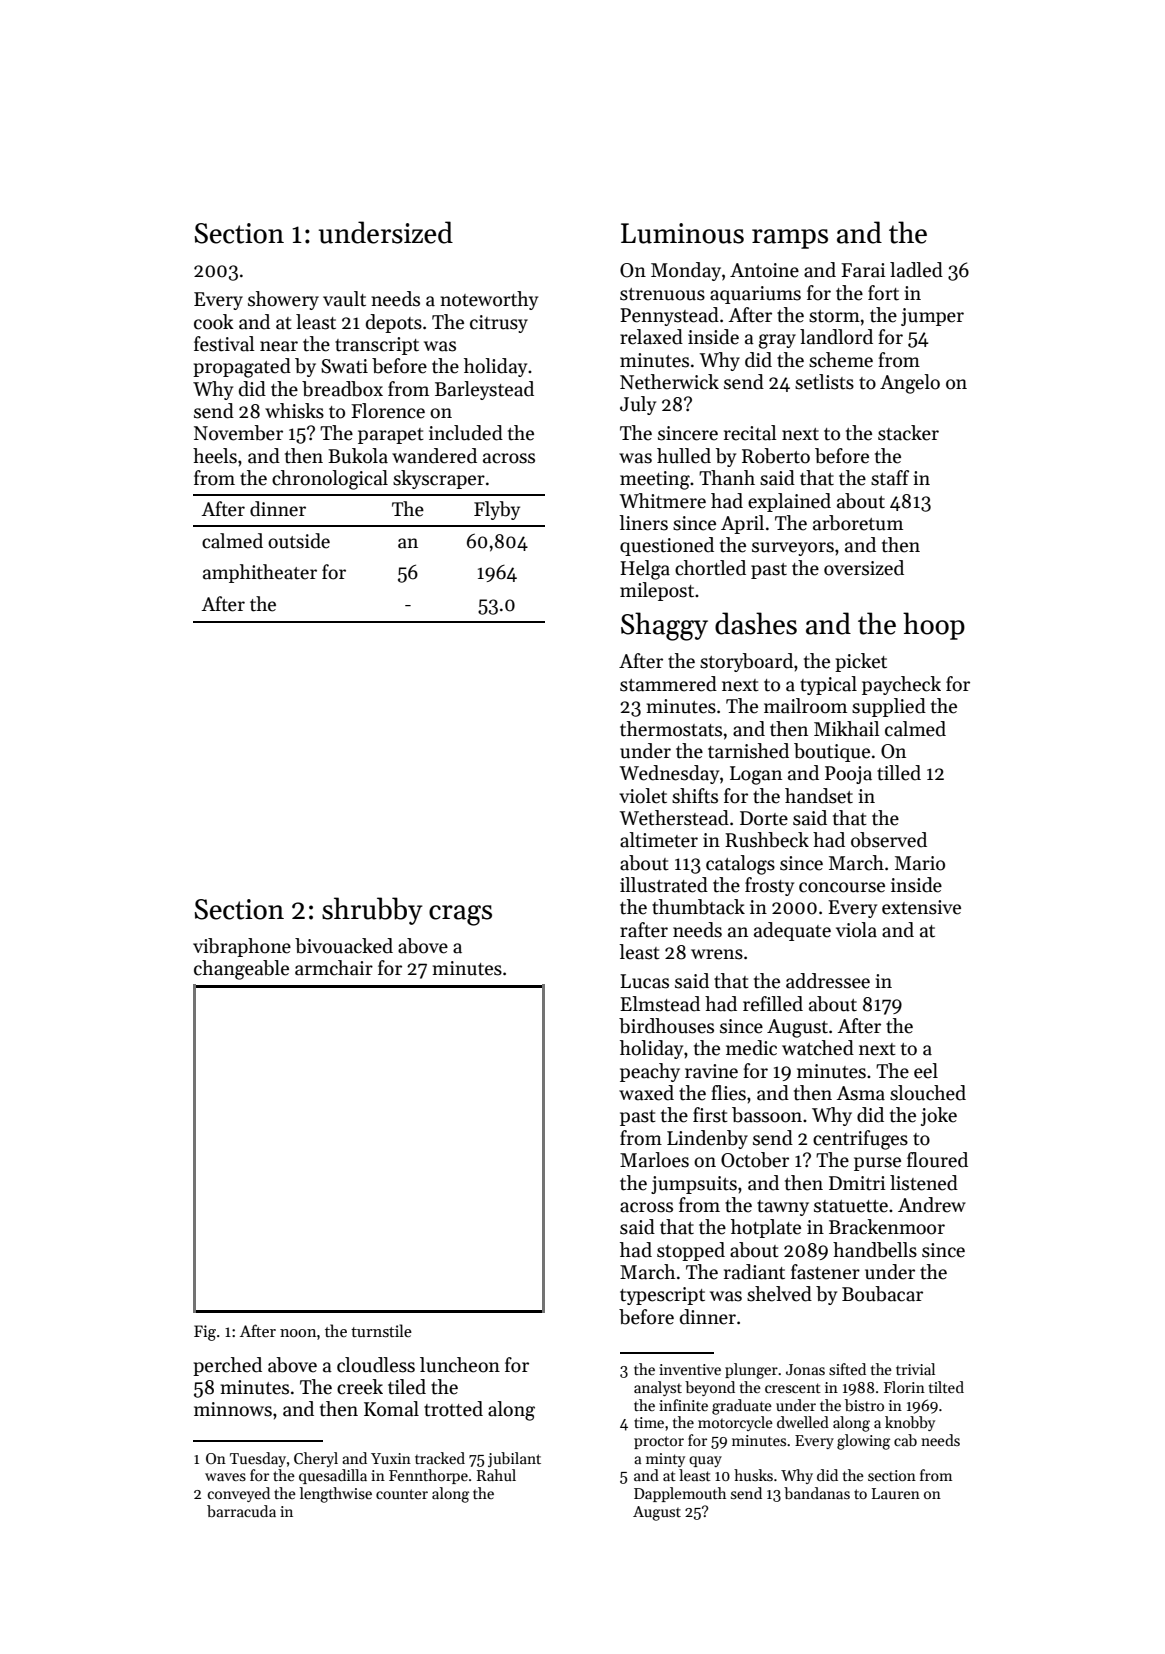 The image size is (1165, 1654). Describe the element at coordinates (674, 818) in the image. I see `Wetherstead` at that location.
